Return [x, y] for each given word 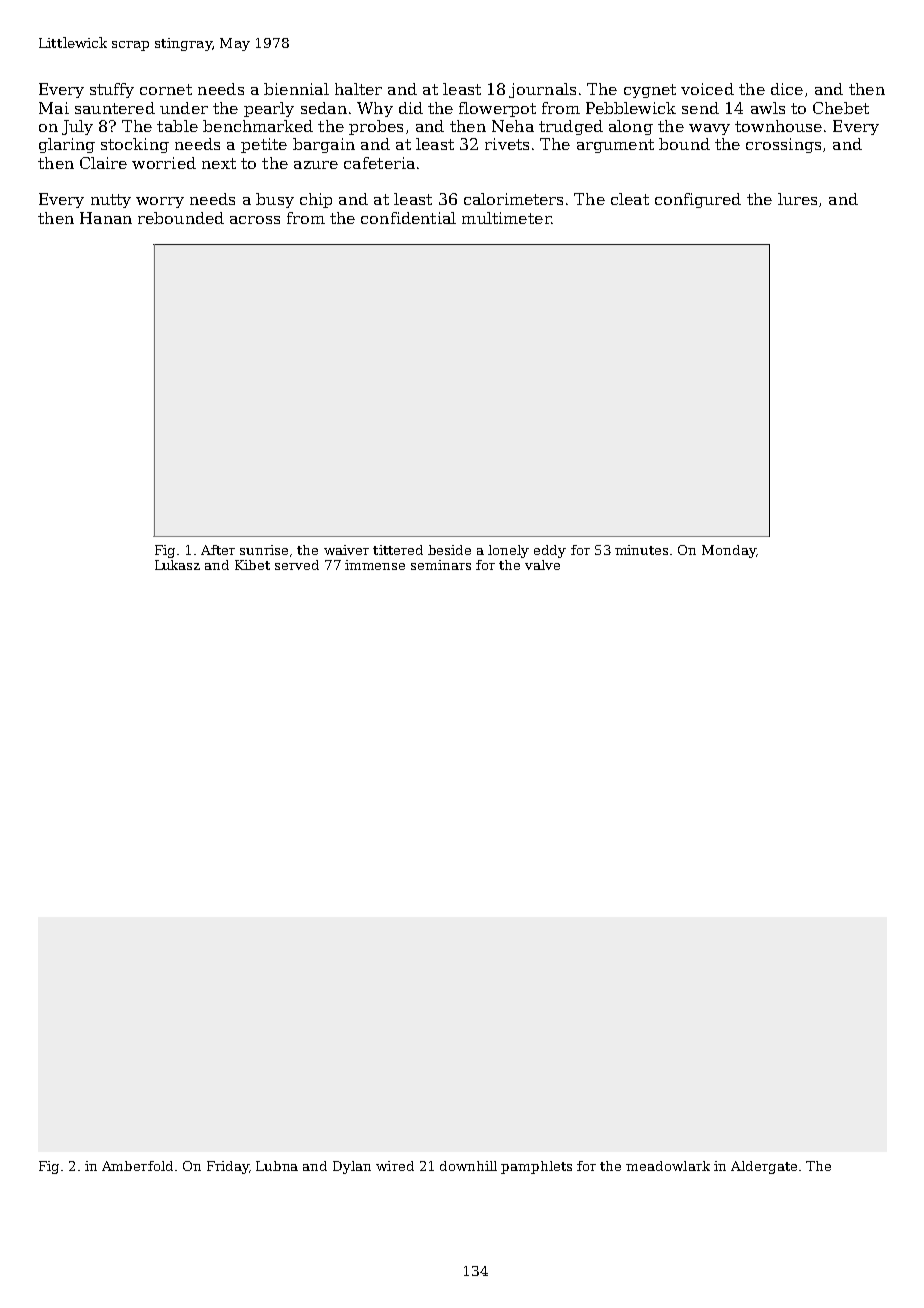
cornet [166, 89]
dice [787, 89]
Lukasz [177, 565]
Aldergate [764, 1167]
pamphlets [536, 1167]
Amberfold [137, 1166]
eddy [550, 551]
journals [542, 90]
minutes [641, 550]
